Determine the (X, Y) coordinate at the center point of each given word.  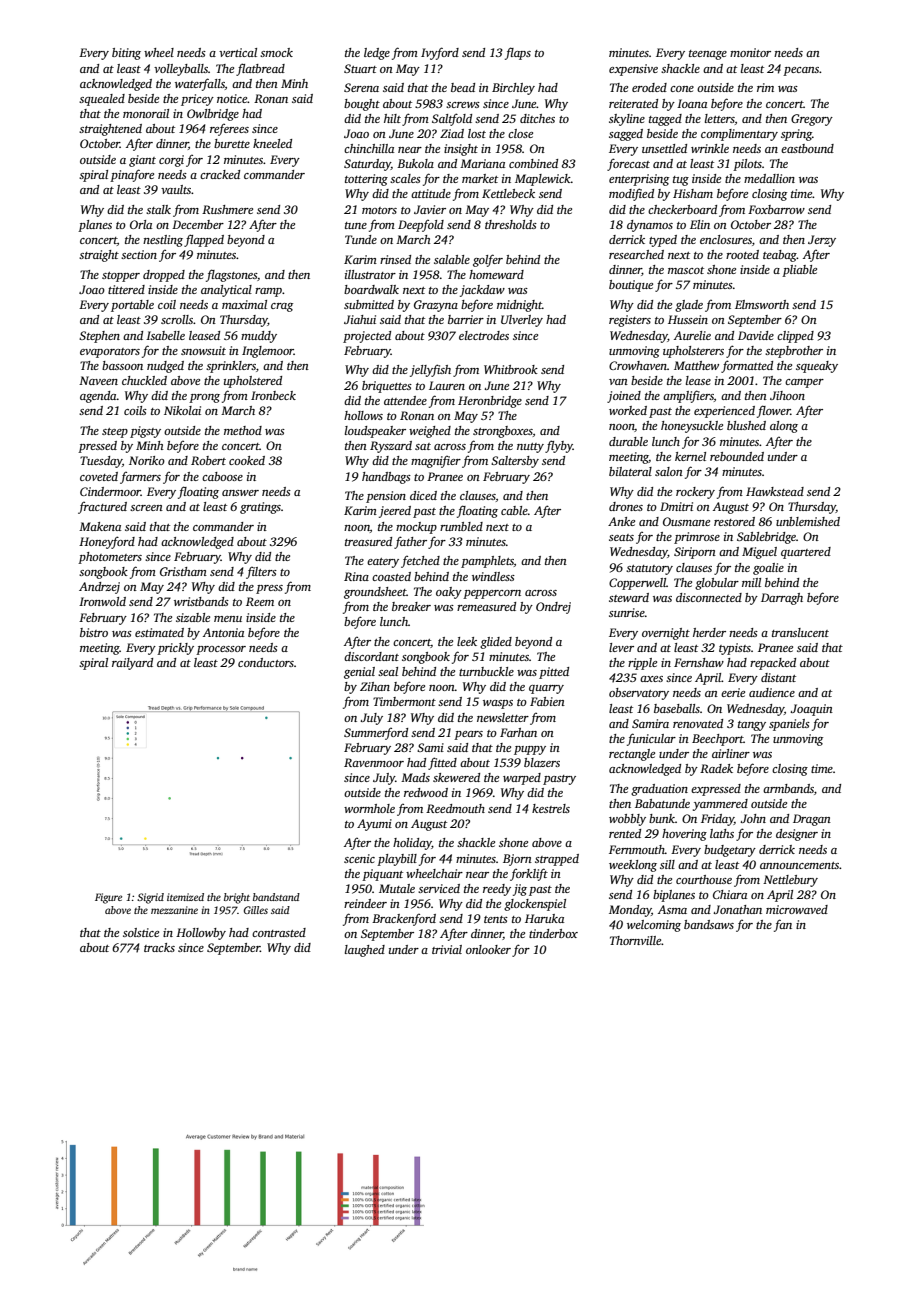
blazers (542, 762)
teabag (780, 256)
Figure (108, 898)
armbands (788, 788)
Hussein (688, 319)
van (618, 382)
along (784, 427)
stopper (121, 277)
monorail (146, 113)
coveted (99, 476)
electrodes (484, 335)
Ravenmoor (374, 762)
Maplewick (543, 180)
